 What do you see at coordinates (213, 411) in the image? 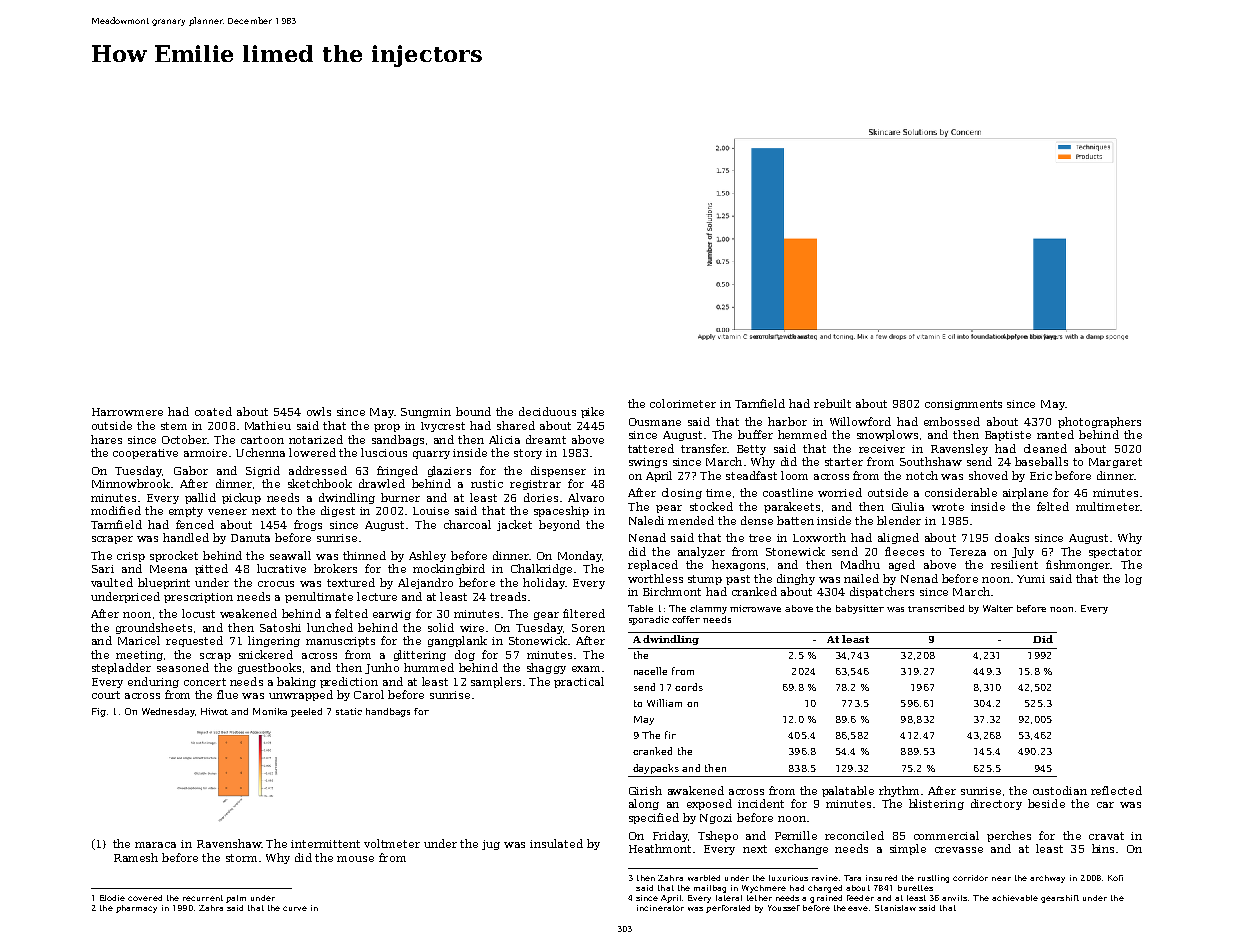
I see `coated` at bounding box center [213, 411].
